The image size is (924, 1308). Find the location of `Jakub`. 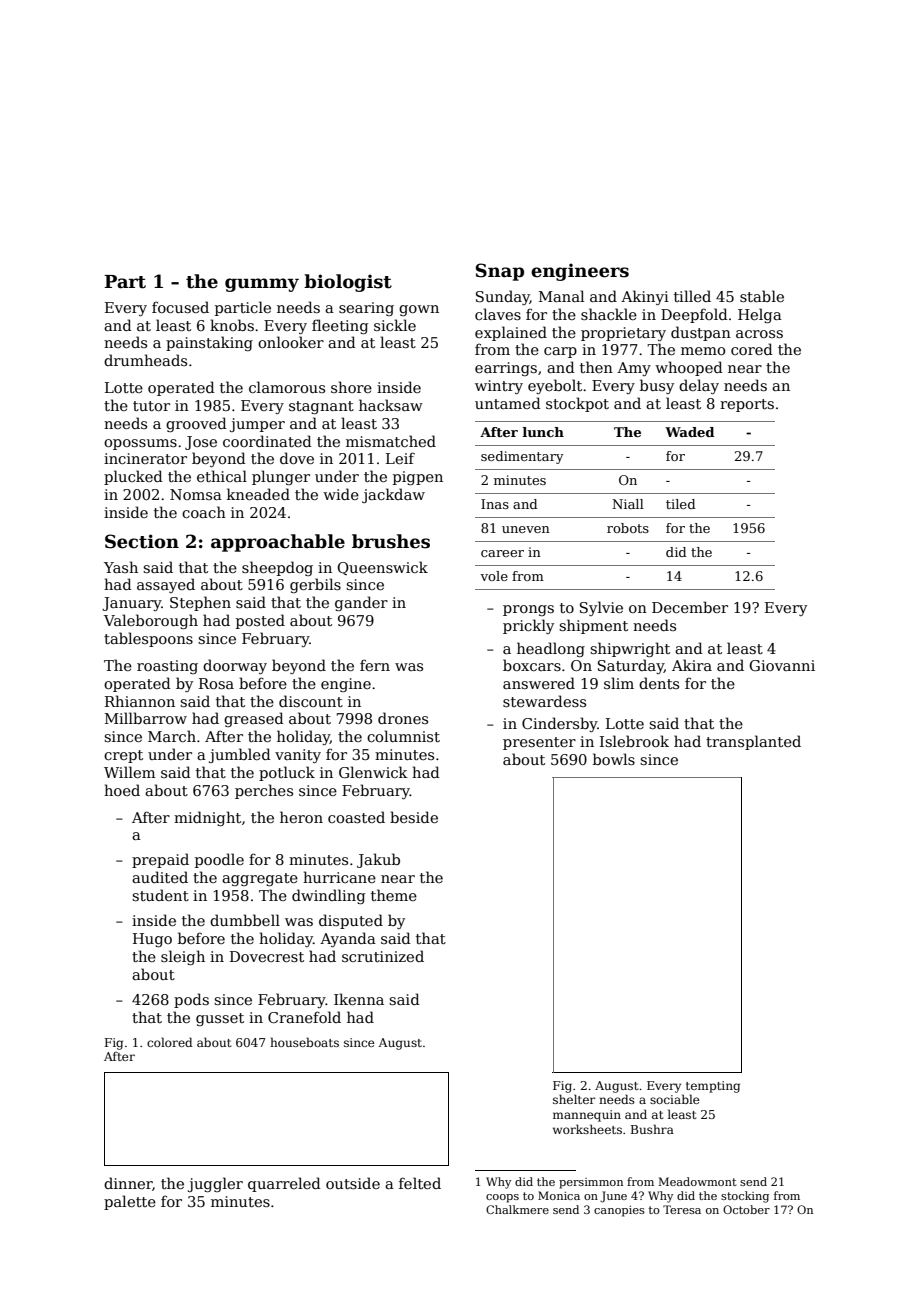

Jakub is located at coordinates (378, 860).
